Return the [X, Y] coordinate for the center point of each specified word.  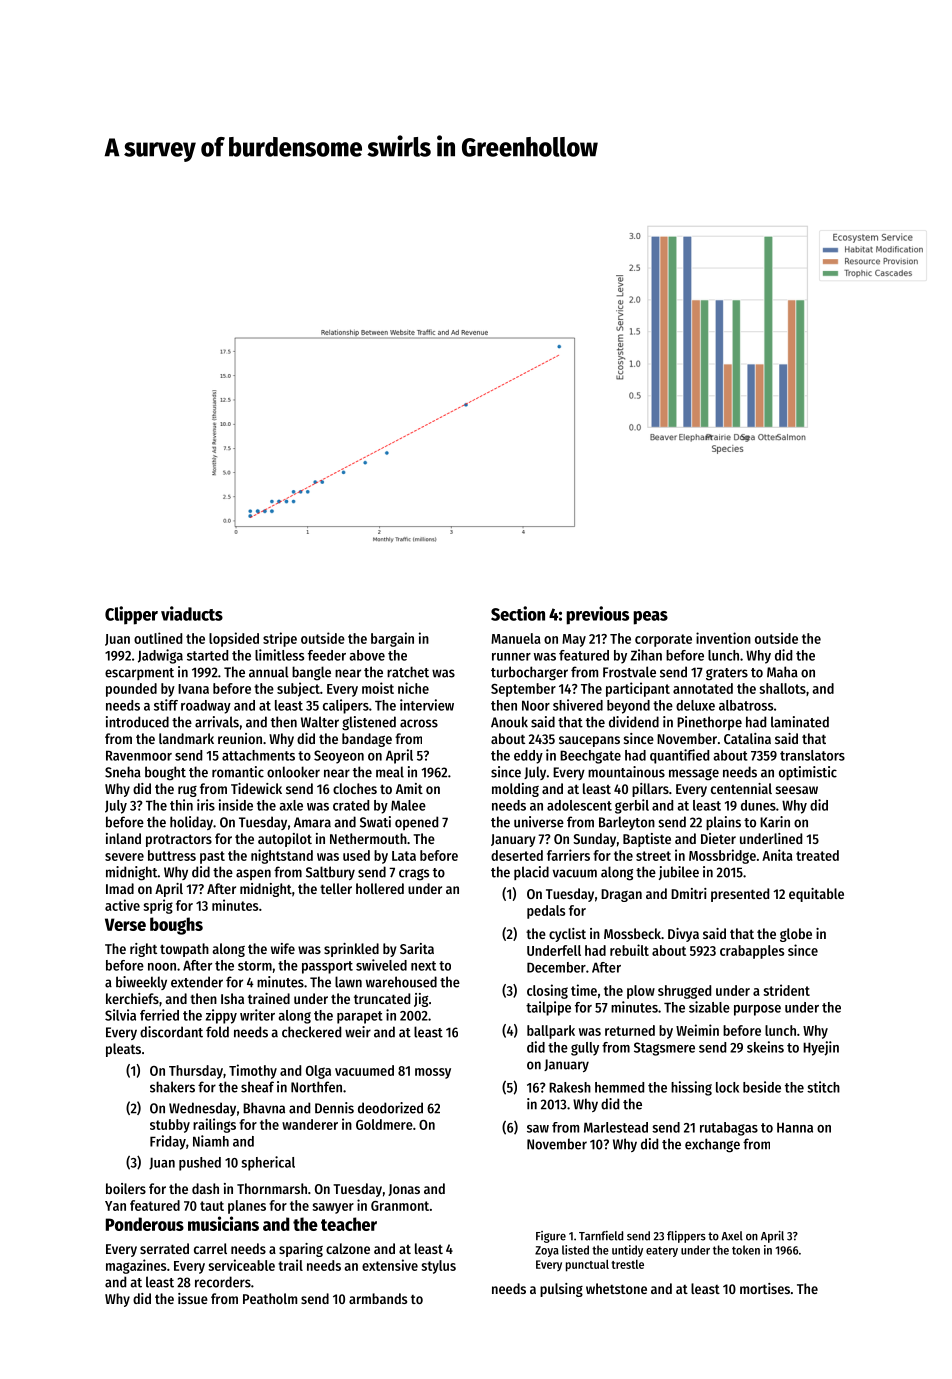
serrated [164, 1248]
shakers [172, 1087]
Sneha [123, 772]
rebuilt [629, 950]
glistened [369, 723]
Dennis [334, 1108]
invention [723, 638]
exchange [712, 1145]
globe [796, 935]
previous [597, 615]
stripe [280, 639]
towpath [184, 950]
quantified [679, 756]
